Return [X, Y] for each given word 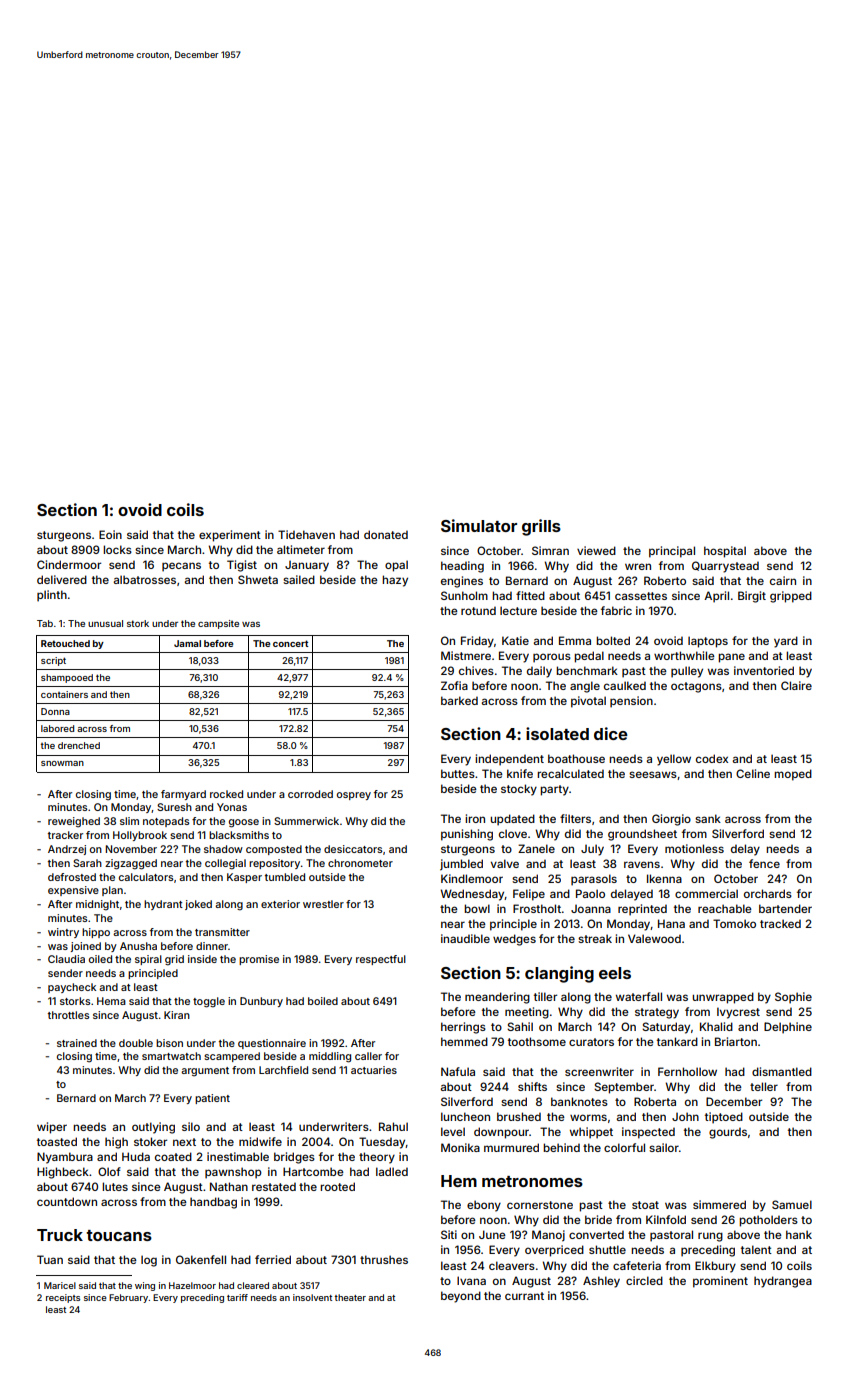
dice [611, 733]
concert [291, 643]
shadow [223, 849]
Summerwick [306, 821]
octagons [696, 687]
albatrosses [145, 579]
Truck [60, 1235]
